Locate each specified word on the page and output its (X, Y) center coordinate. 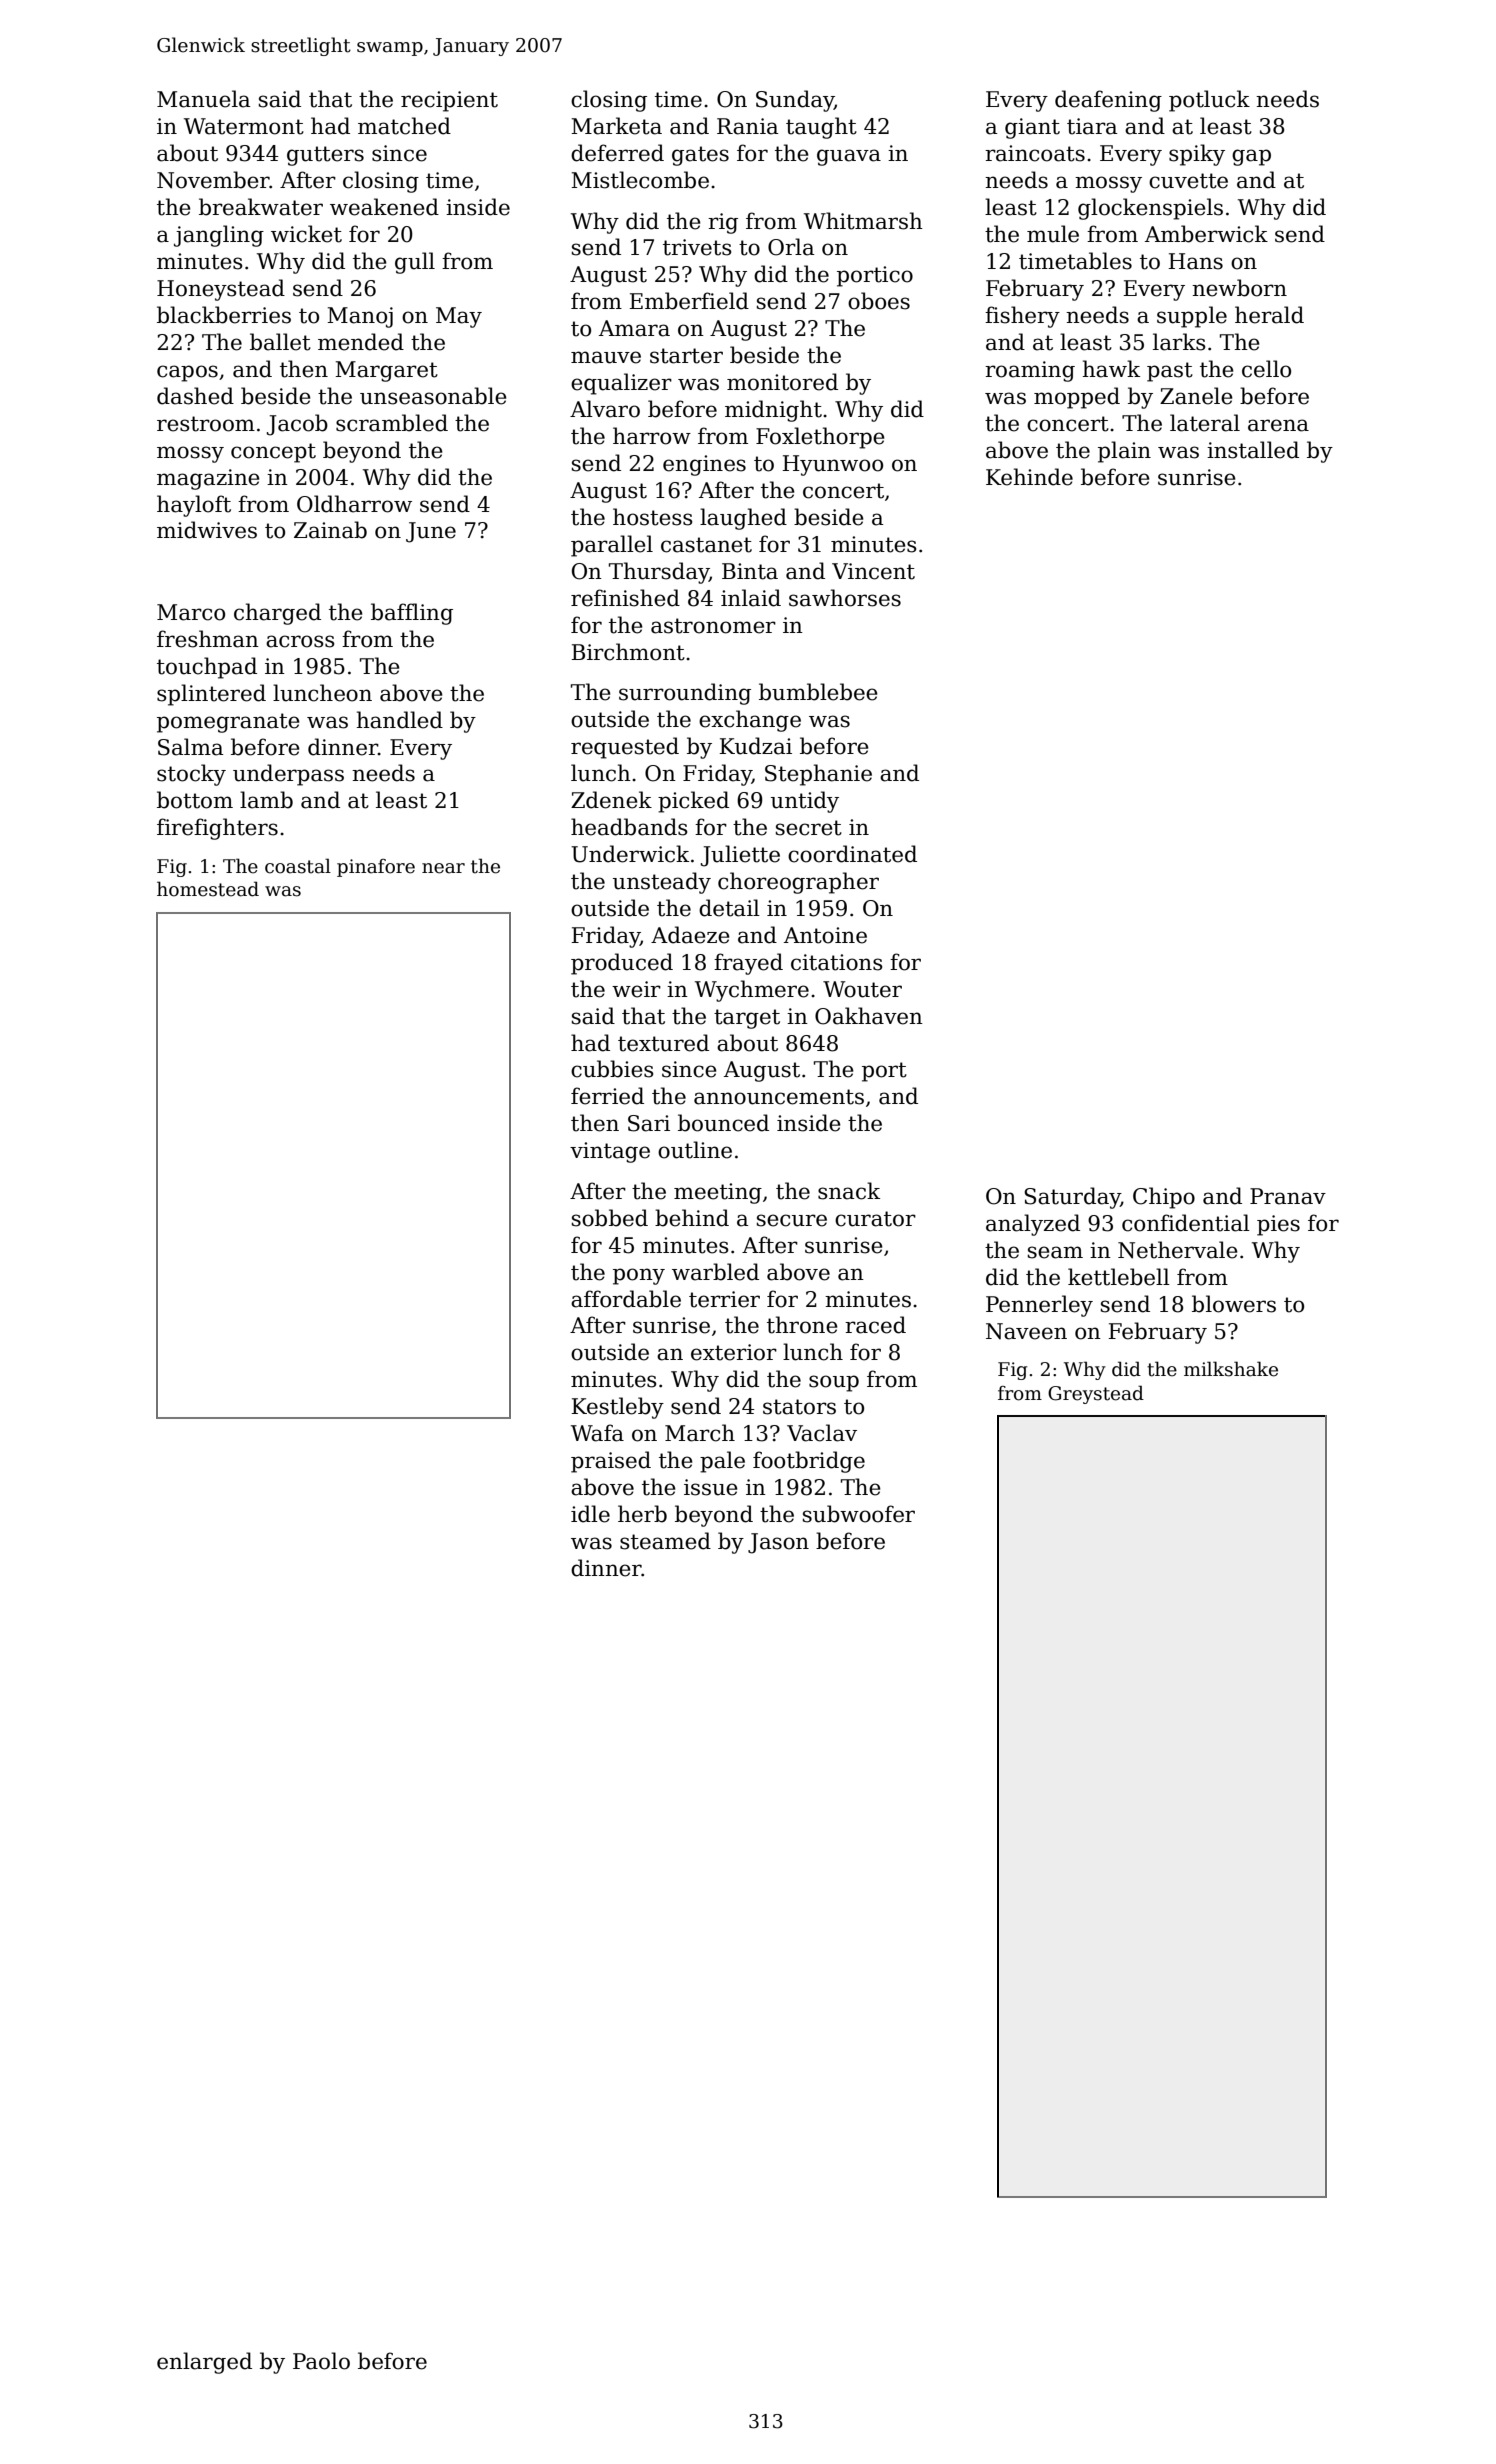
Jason (778, 1543)
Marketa (617, 126)
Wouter (862, 989)
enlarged (204, 2363)
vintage (610, 1152)
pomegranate (228, 723)
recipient (449, 101)
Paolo (321, 2361)
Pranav (1288, 1196)
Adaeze (690, 935)
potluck (1209, 101)
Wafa (597, 1433)
